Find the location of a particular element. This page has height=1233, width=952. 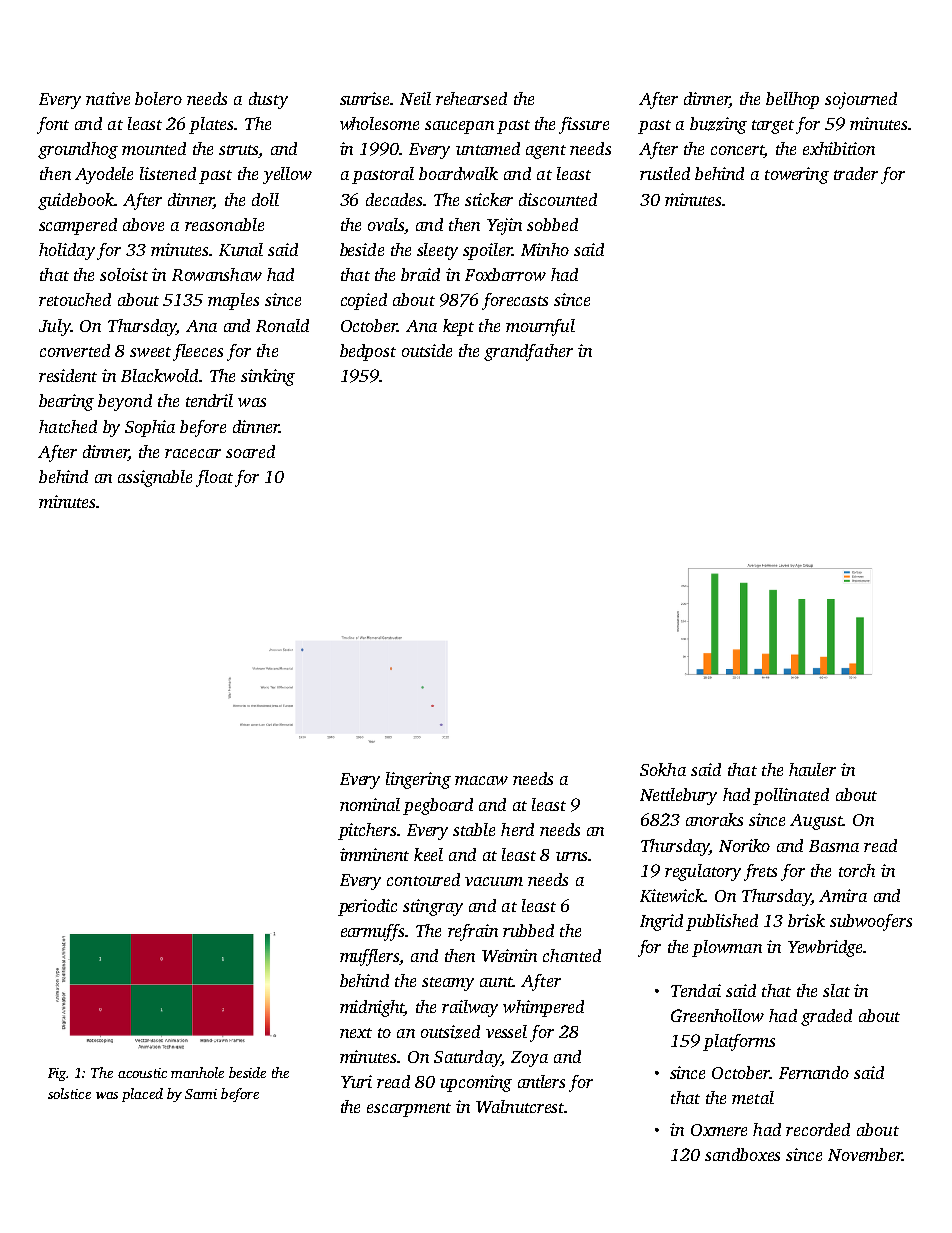

Sokha is located at coordinates (663, 769).
